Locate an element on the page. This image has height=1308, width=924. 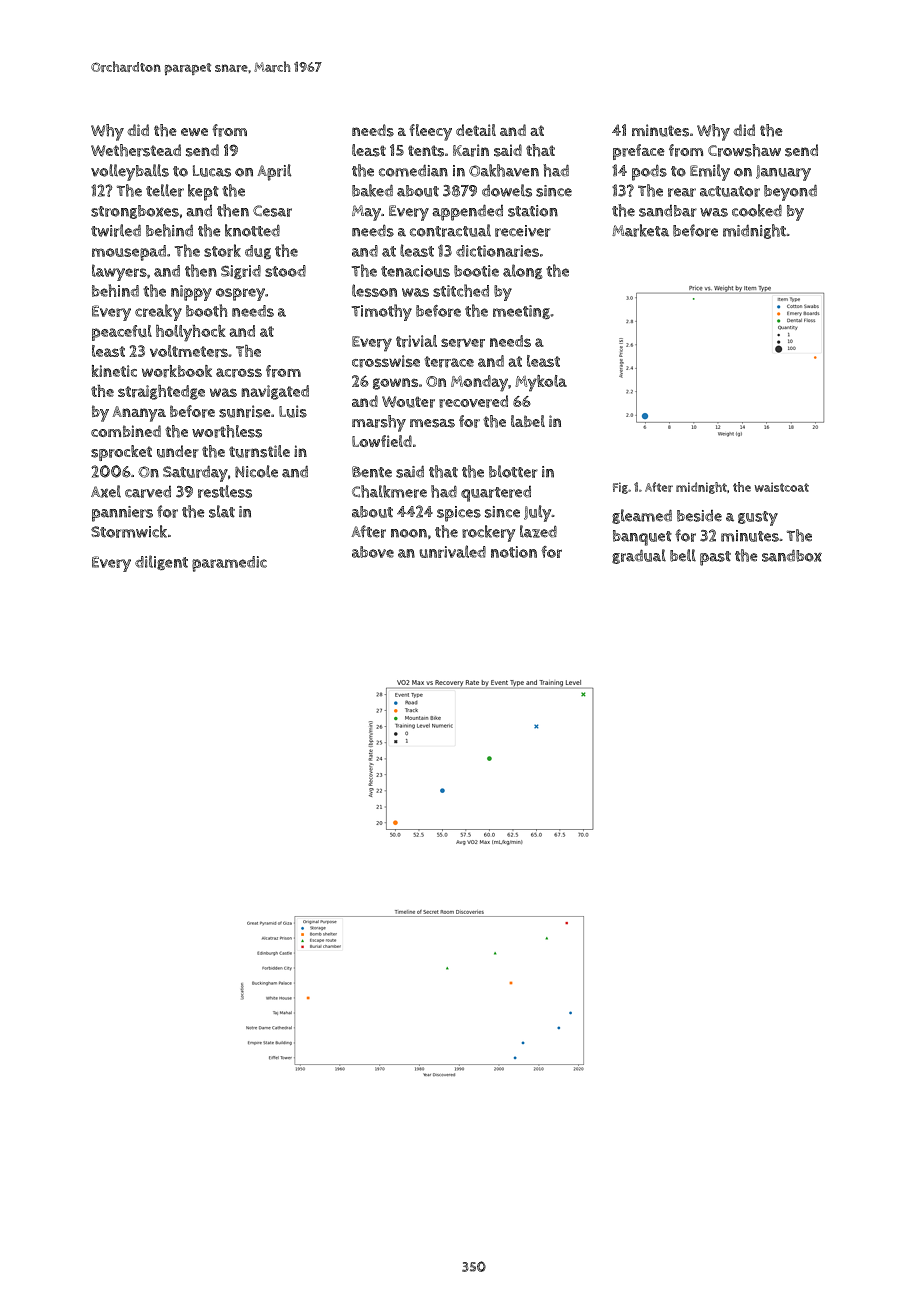
server is located at coordinates (463, 343).
